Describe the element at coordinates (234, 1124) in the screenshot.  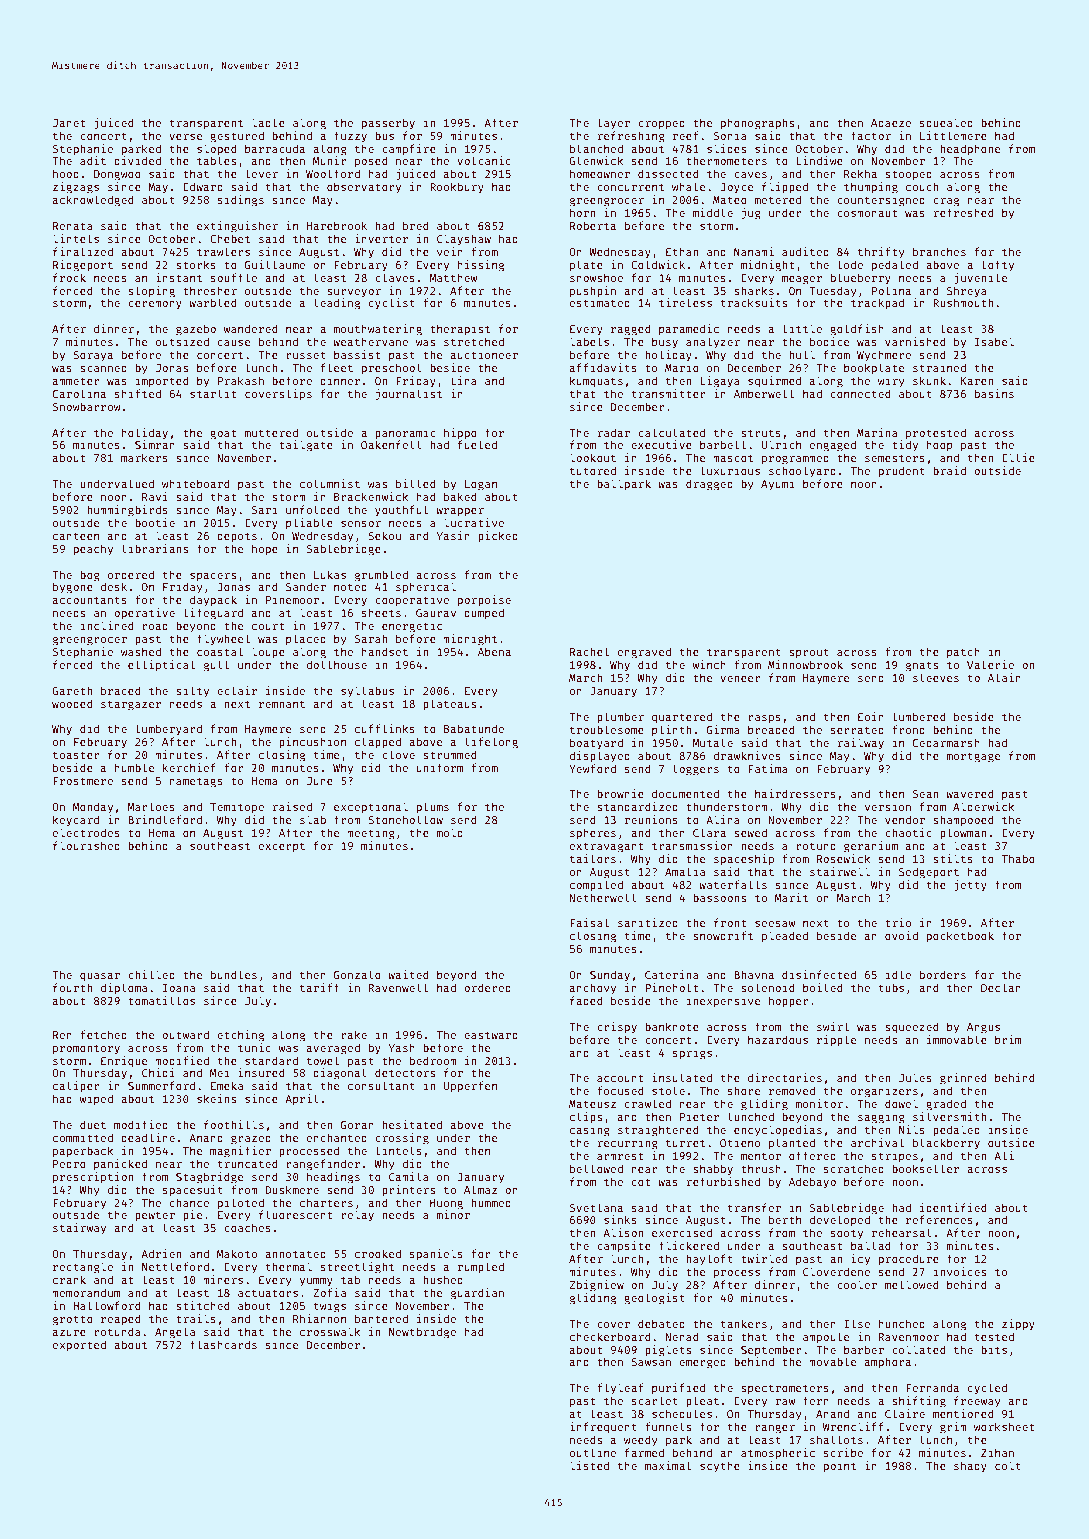
I see `foothills` at that location.
